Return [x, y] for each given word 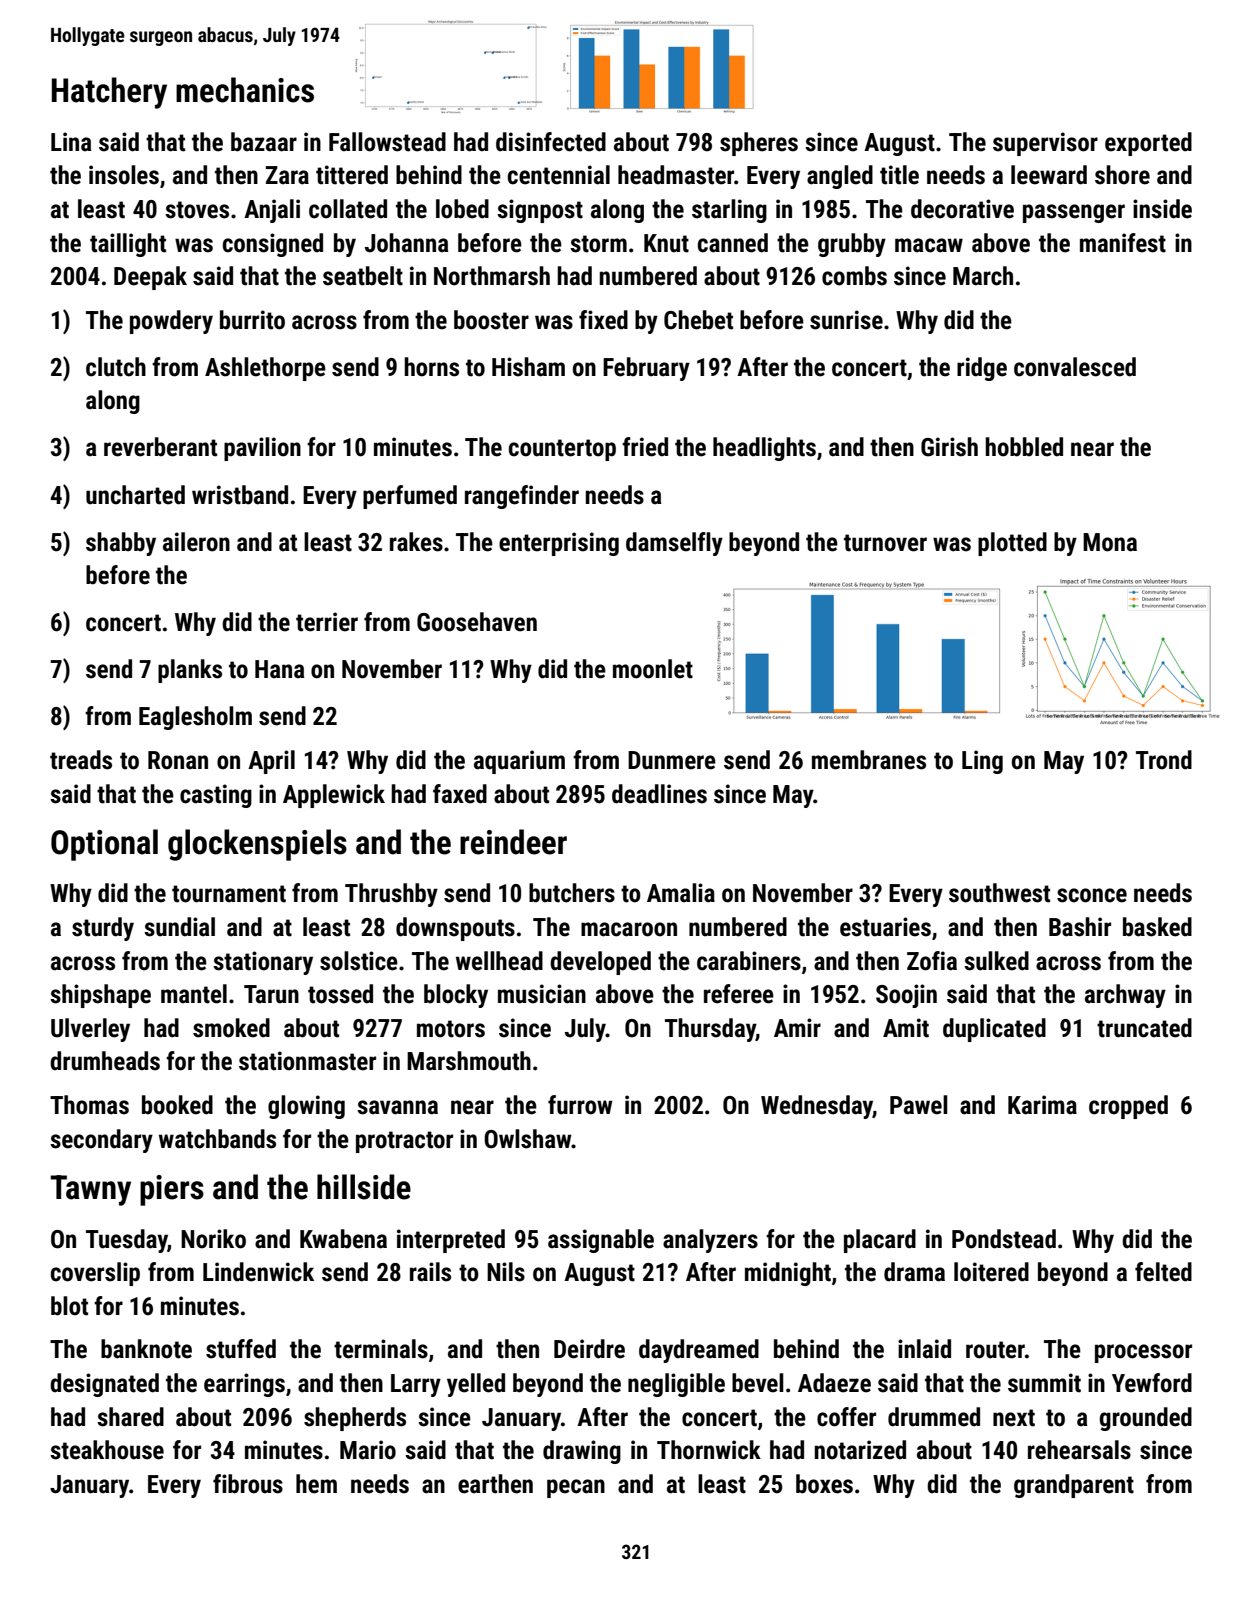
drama [914, 1272]
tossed [340, 994]
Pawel [919, 1105]
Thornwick [709, 1450]
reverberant [160, 447]
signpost [540, 211]
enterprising [559, 544]
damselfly [674, 544]
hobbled [1024, 447]
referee [739, 994]
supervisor [1045, 144]
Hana [280, 669]
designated [104, 1385]
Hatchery [109, 93]
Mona [1110, 542]
